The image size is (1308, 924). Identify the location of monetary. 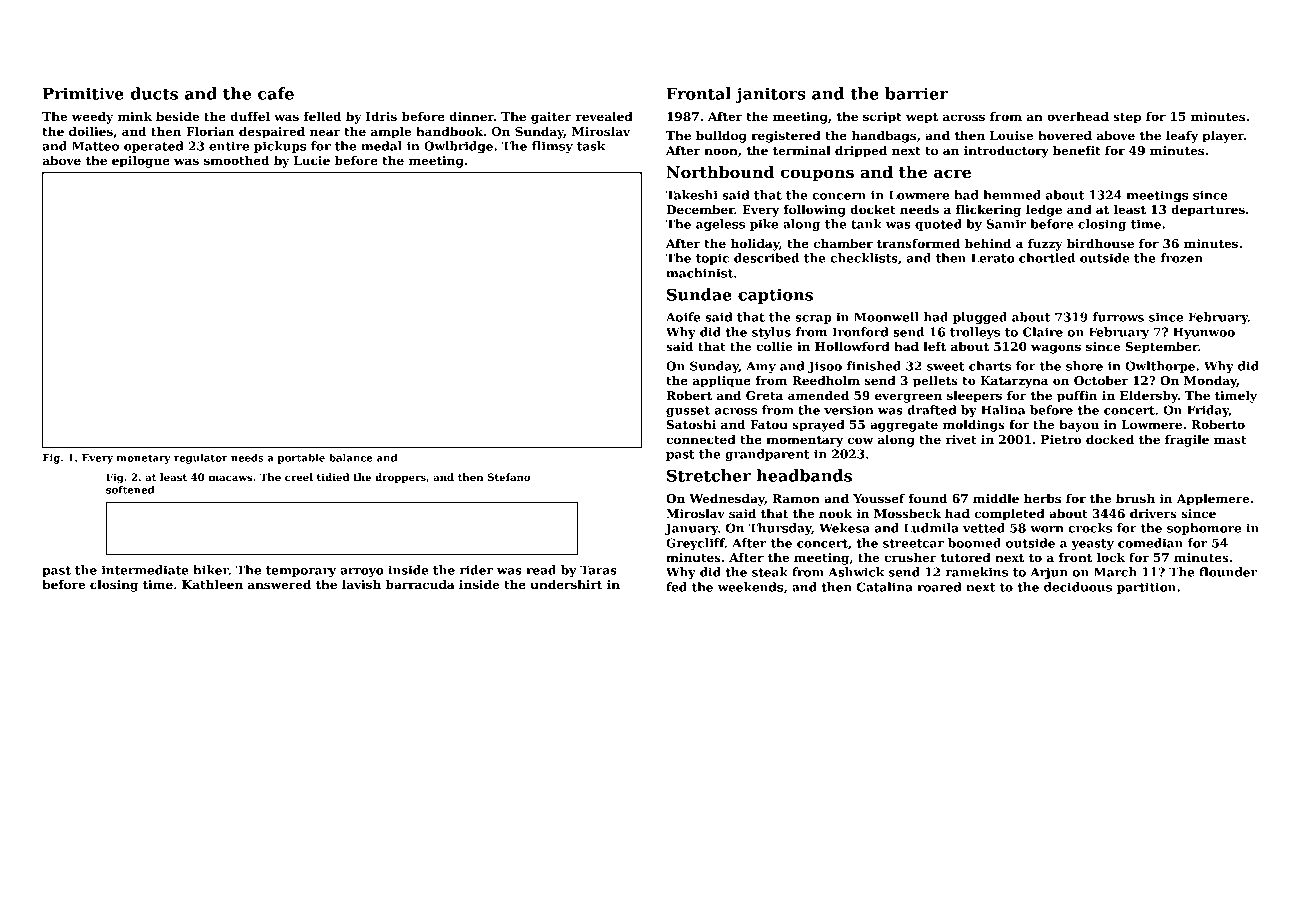
(144, 459).
